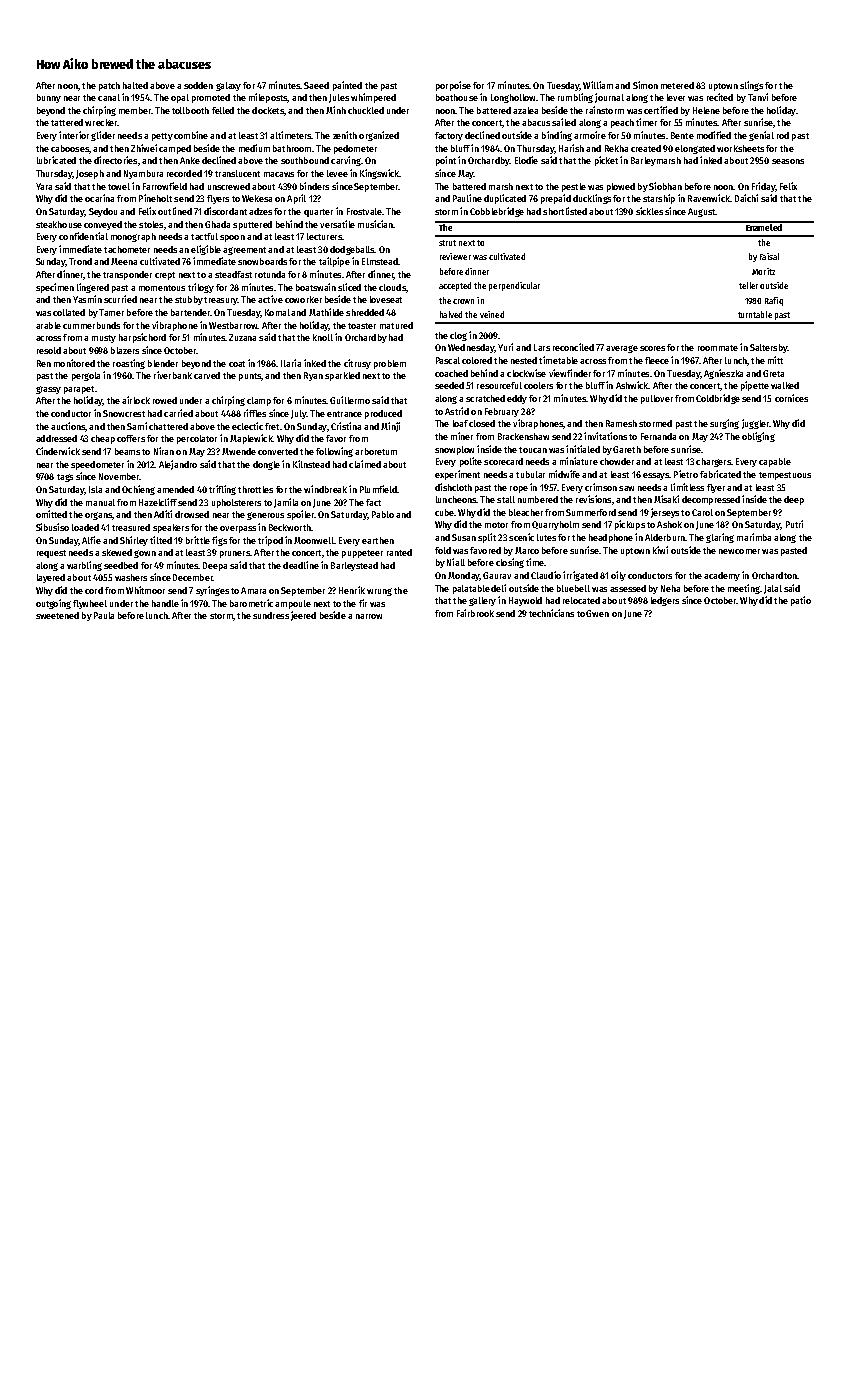 The height and width of the screenshot is (1400, 849). What do you see at coordinates (533, 450) in the screenshot?
I see `toucan` at bounding box center [533, 450].
